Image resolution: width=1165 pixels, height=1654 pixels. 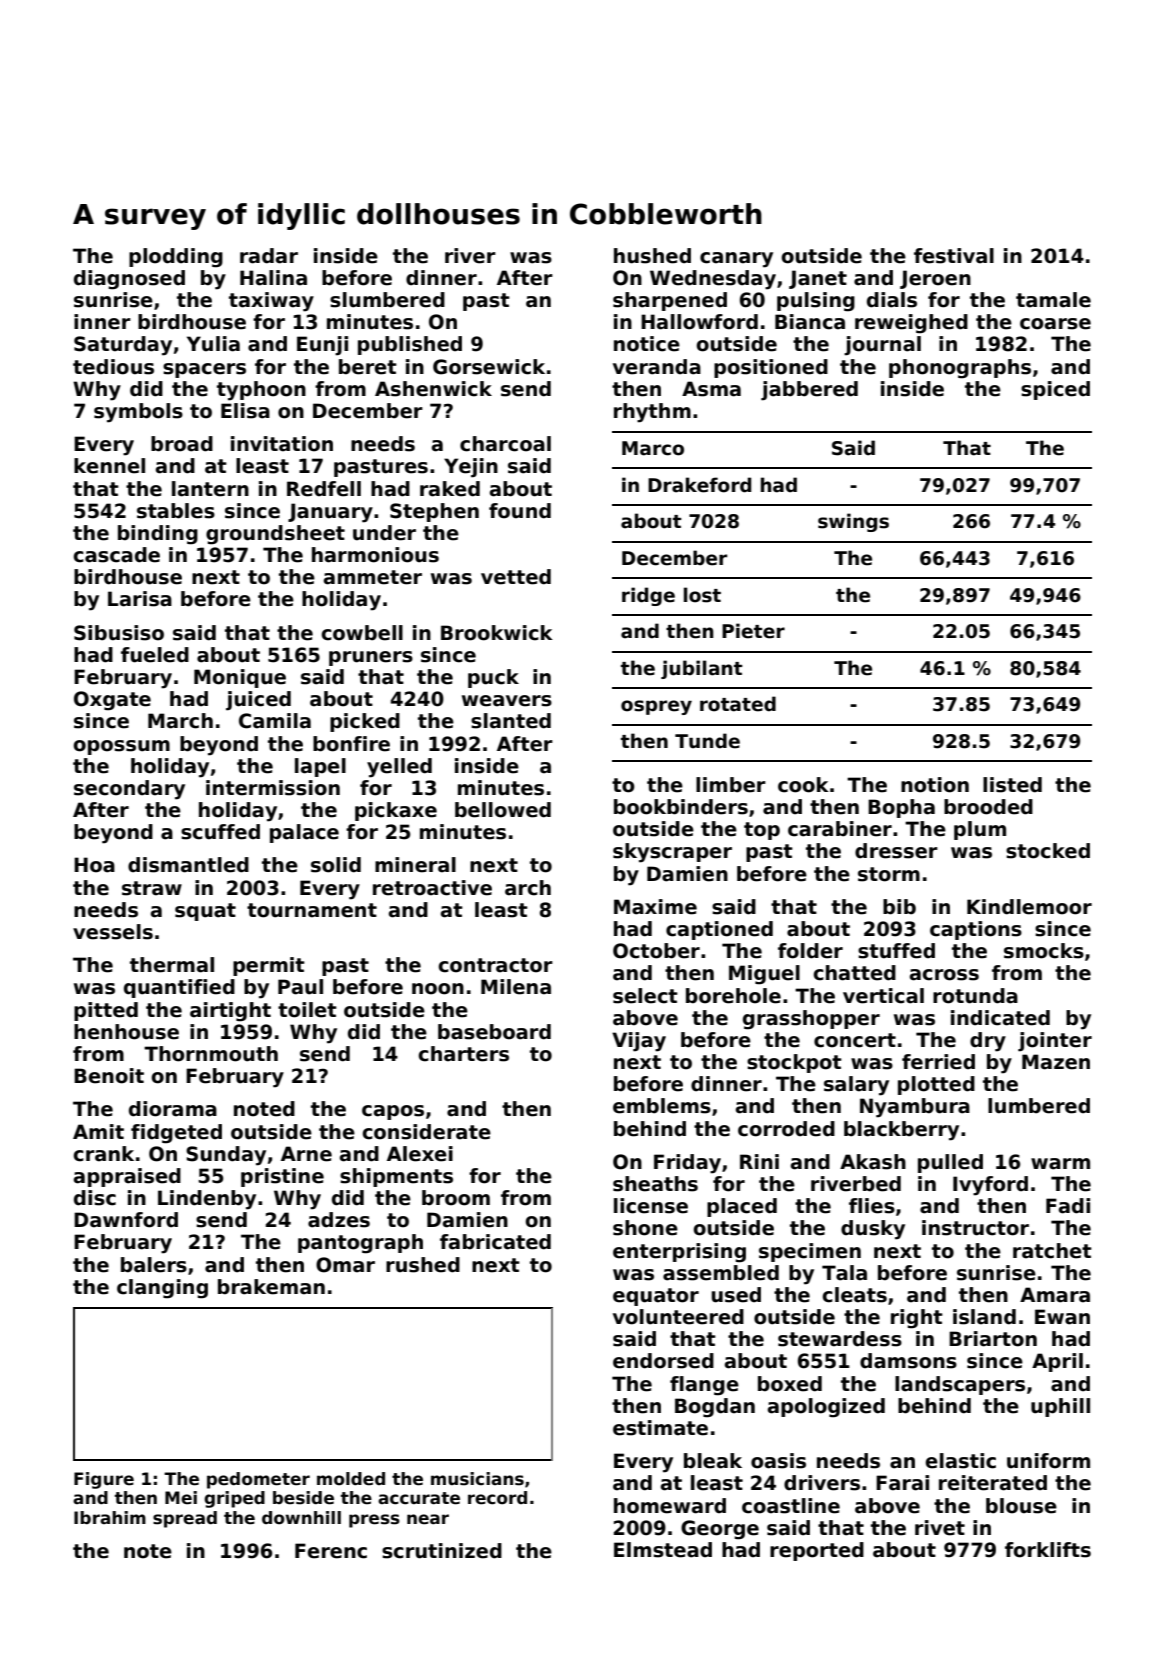 I want to click on listed, so click(x=1012, y=785).
